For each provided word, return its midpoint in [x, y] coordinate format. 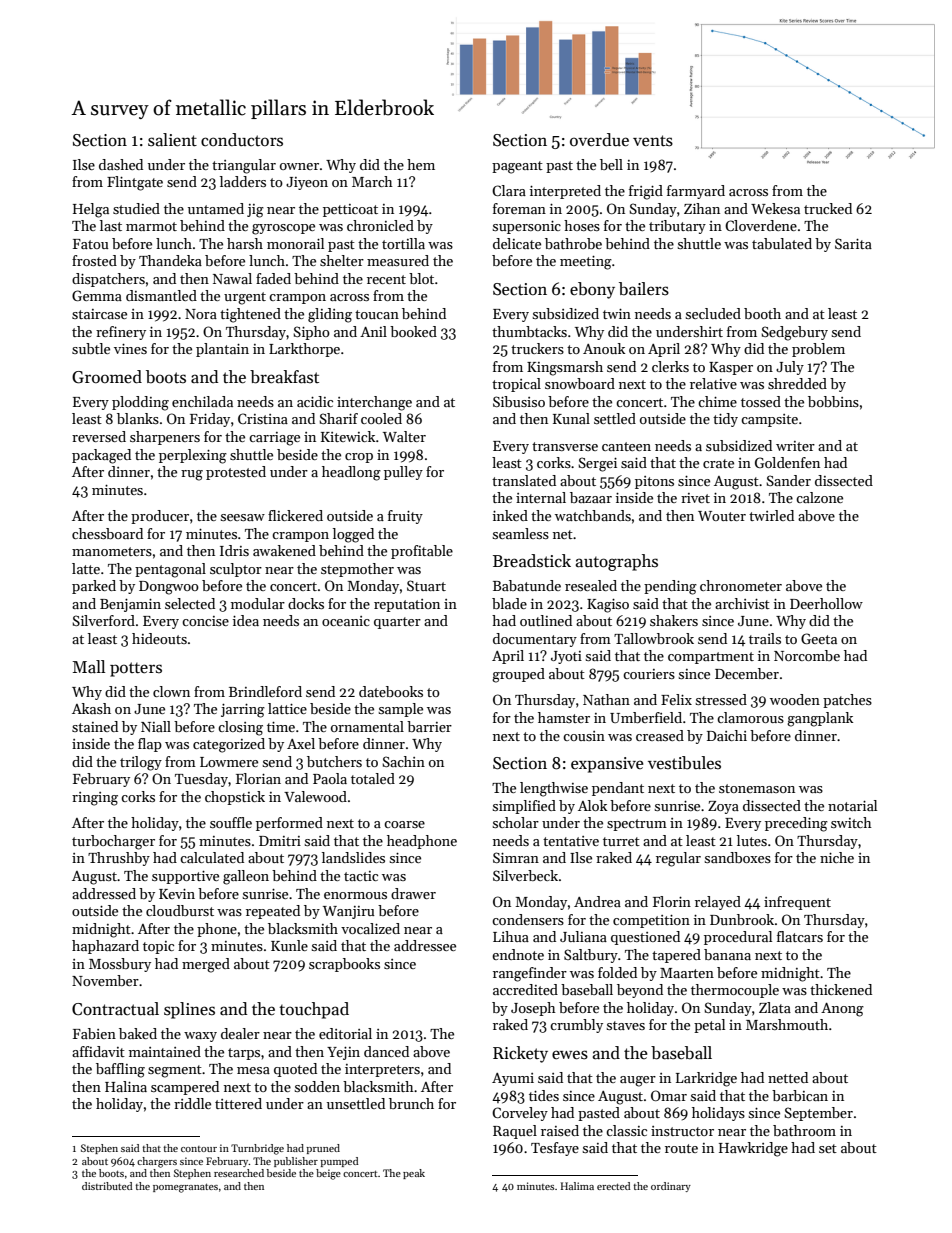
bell [611, 164]
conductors [242, 140]
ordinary [671, 1187]
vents [653, 141]
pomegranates [185, 1188]
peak [414, 1174]
